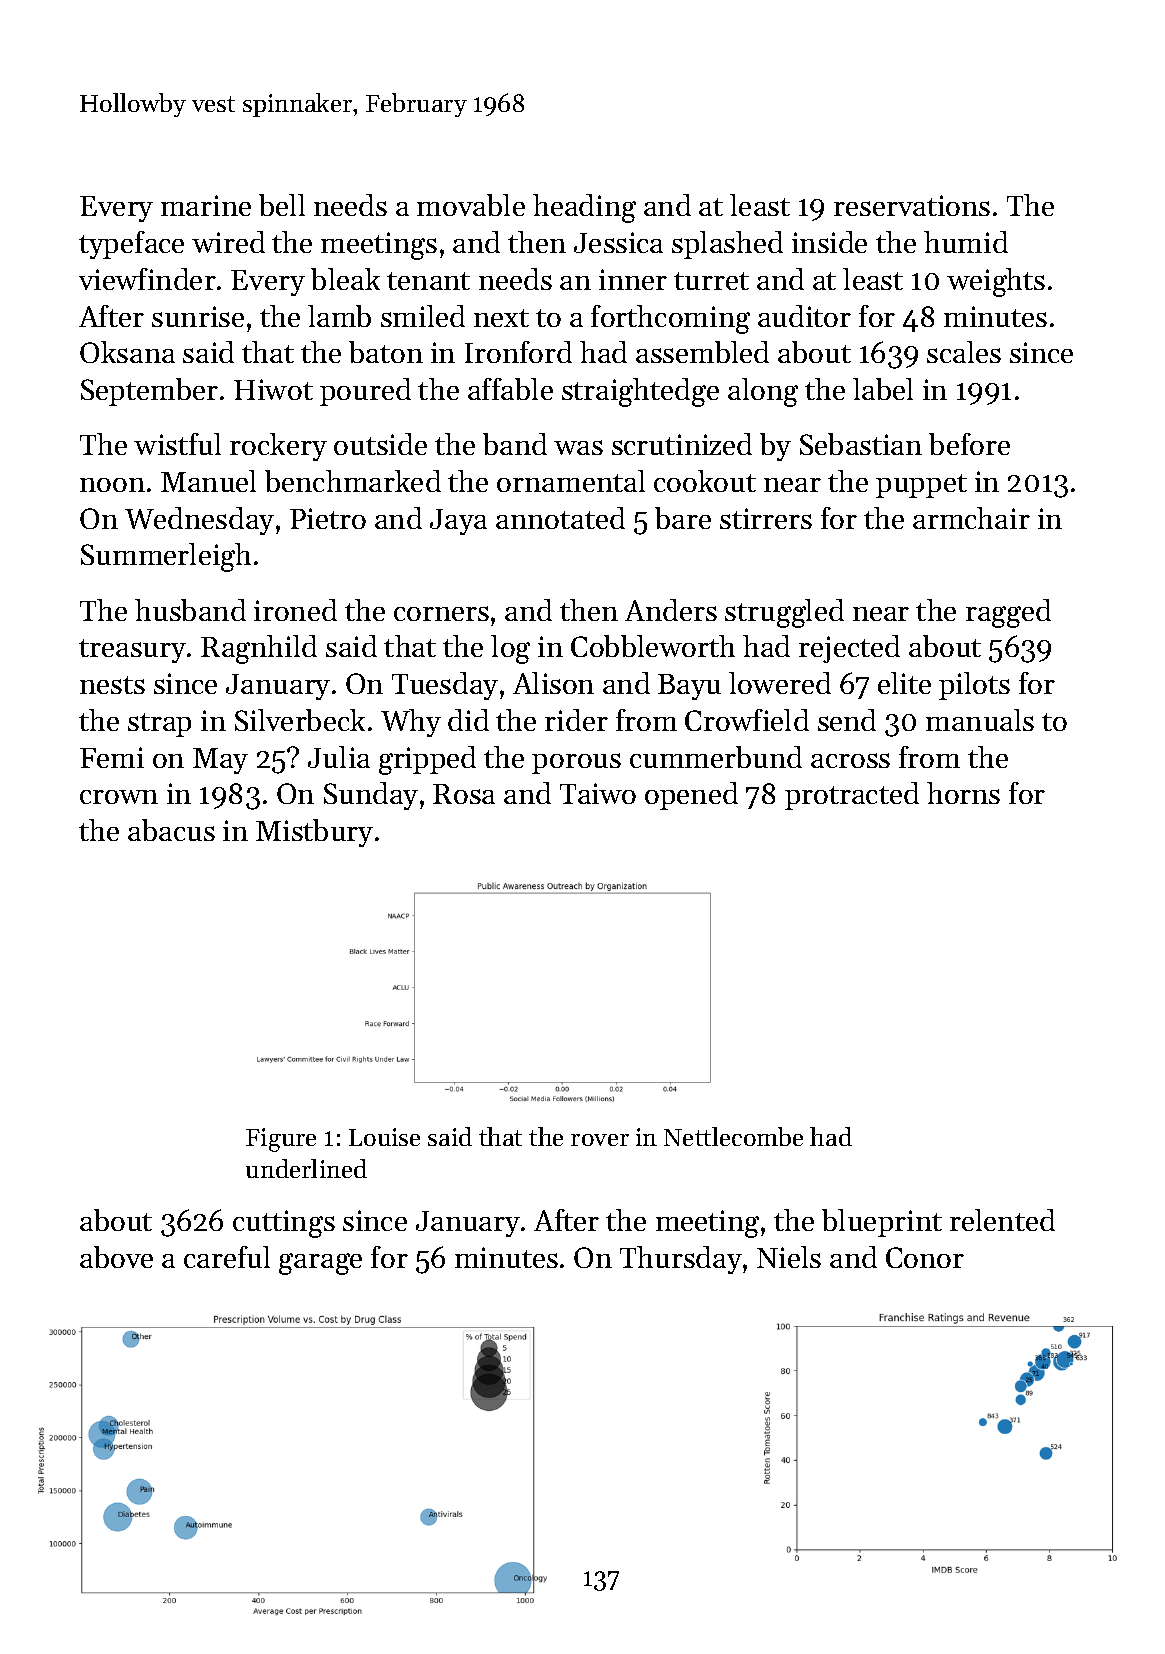  I want to click on Nettlecombe, so click(733, 1136).
